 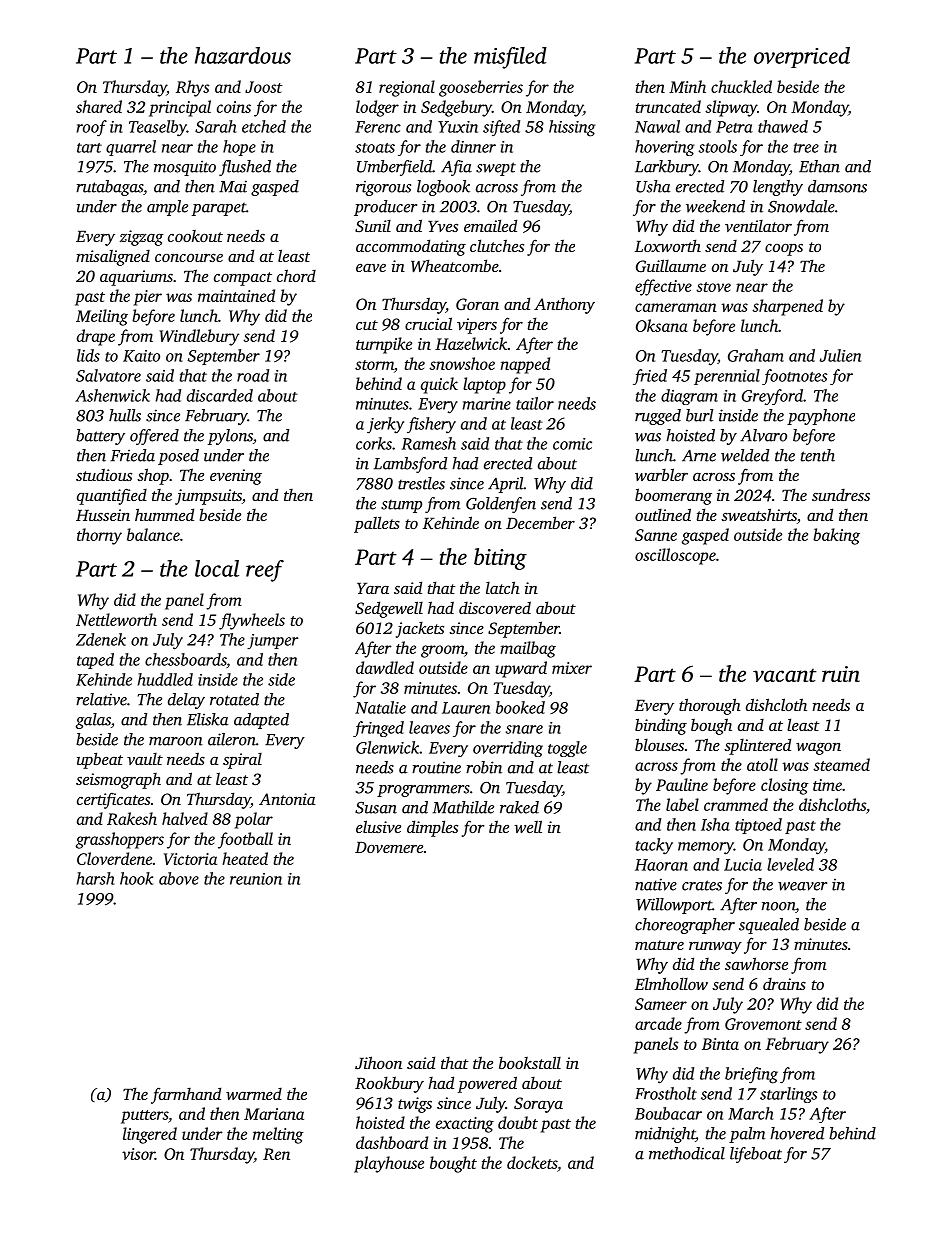 I want to click on Pauline, so click(x=682, y=784).
